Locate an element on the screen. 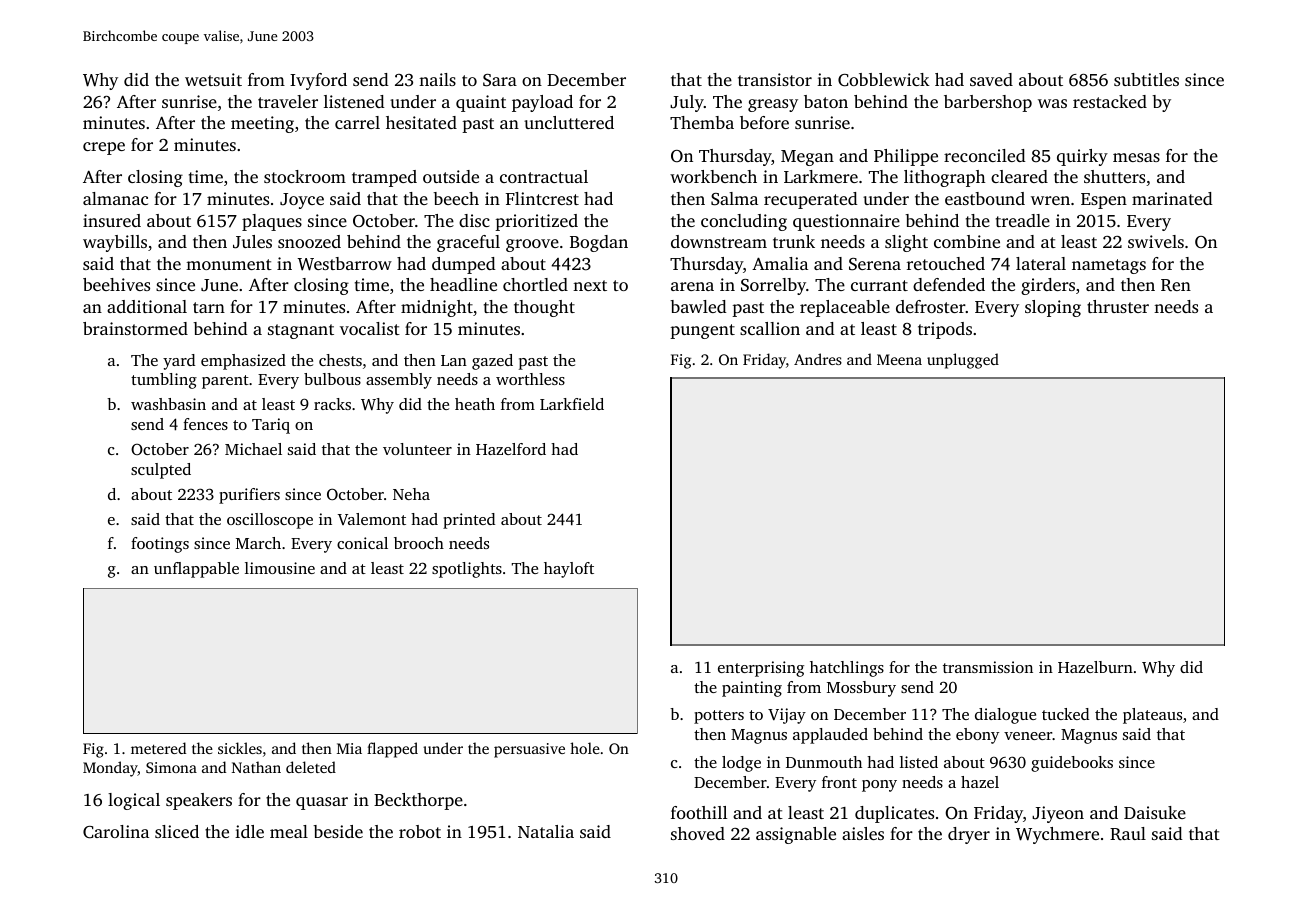 This screenshot has width=1308, height=924. nails is located at coordinates (437, 79).
